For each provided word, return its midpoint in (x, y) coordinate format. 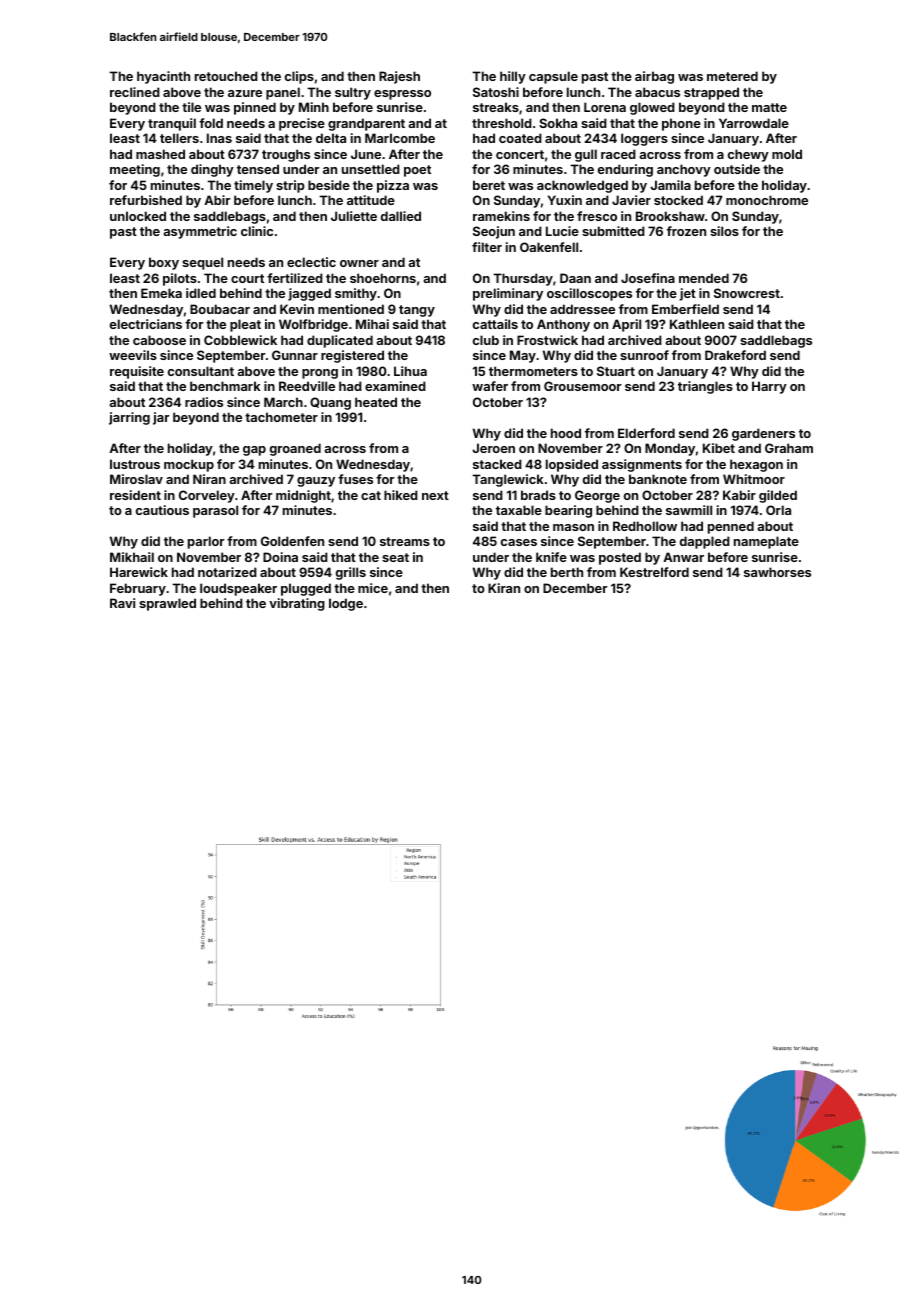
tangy (417, 311)
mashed (160, 154)
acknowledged (582, 186)
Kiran (504, 588)
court (247, 278)
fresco (597, 216)
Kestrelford (654, 572)
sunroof (644, 355)
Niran (209, 479)
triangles (705, 387)
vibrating (297, 604)
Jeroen (493, 448)
